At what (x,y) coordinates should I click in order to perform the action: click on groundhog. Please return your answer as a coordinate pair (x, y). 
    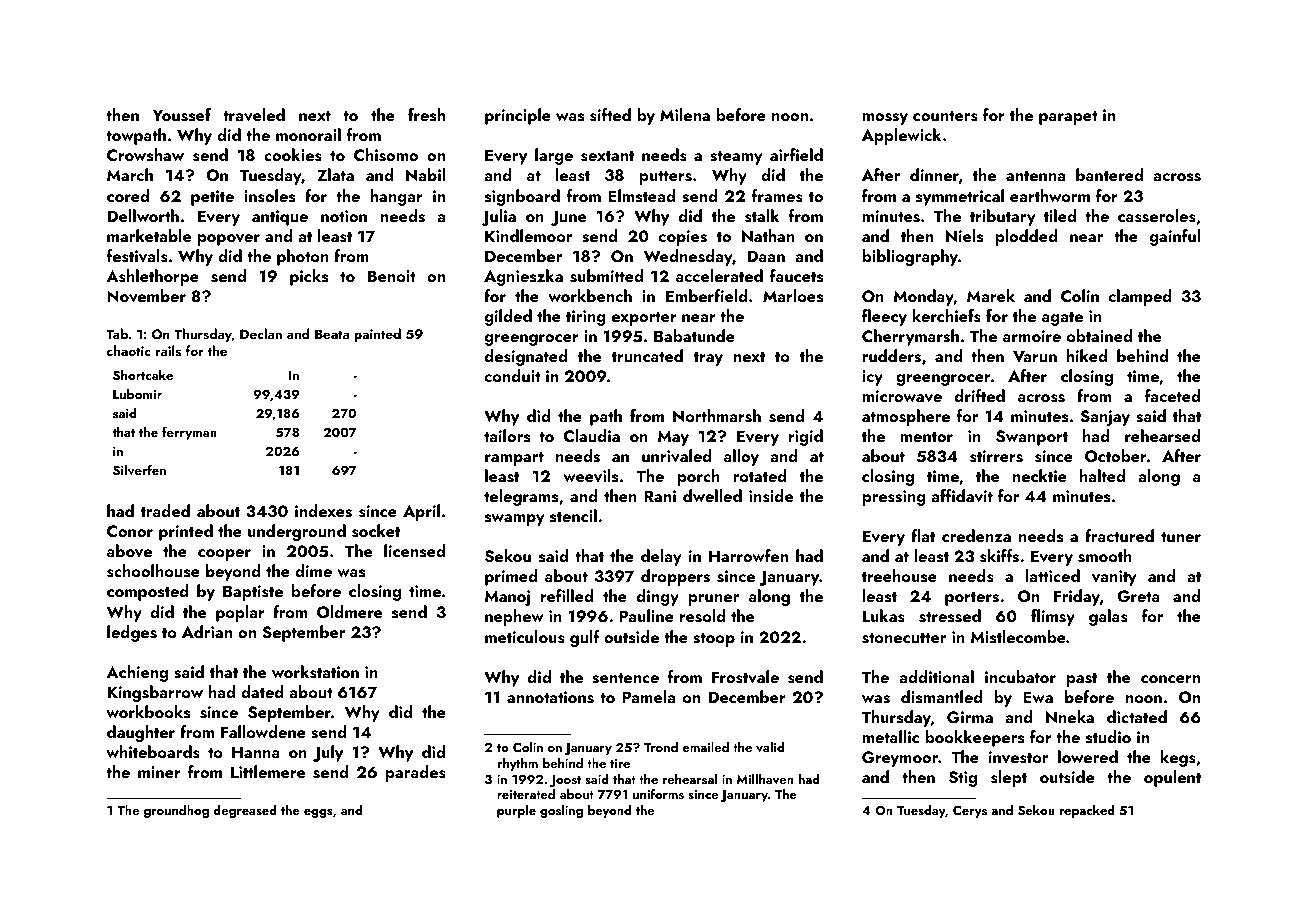
    Looking at the image, I should click on (176, 811).
